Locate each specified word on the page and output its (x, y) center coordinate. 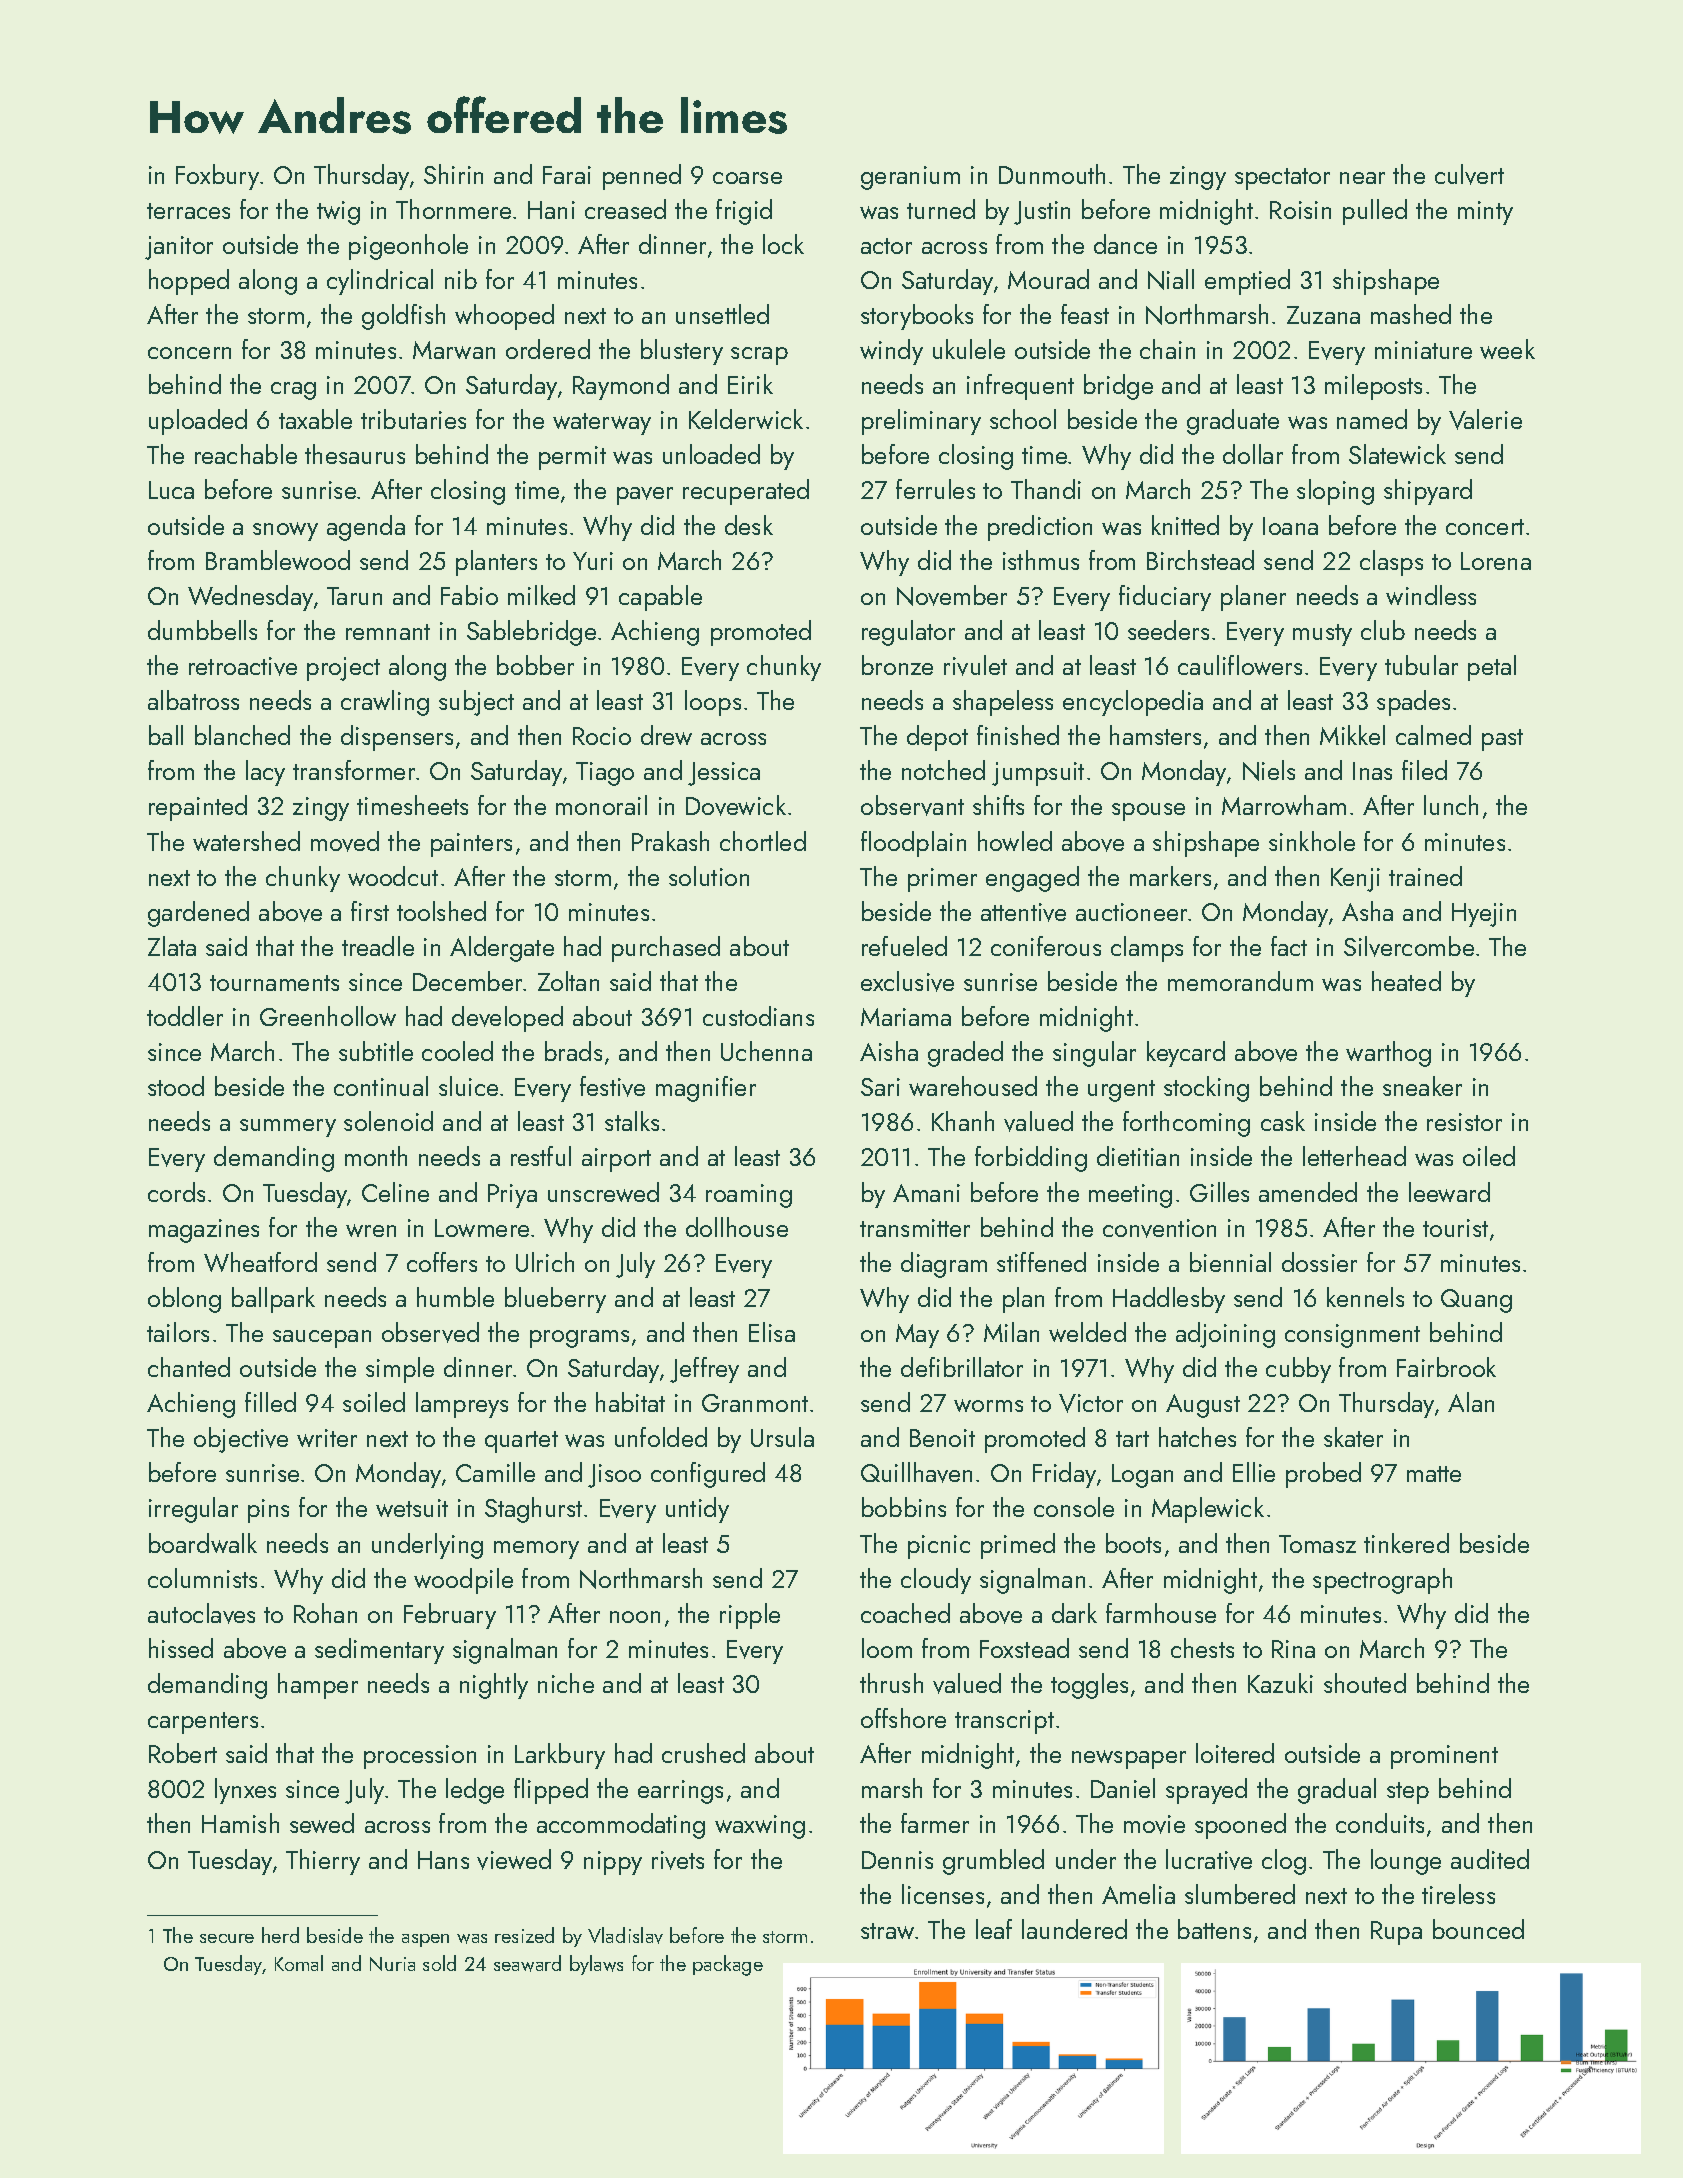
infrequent (1020, 387)
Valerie (1485, 419)
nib (461, 279)
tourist (1455, 1228)
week (1507, 349)
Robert (183, 1753)
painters (471, 845)
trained (1425, 876)
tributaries (413, 419)
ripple (750, 1616)
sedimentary (379, 1651)
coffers (442, 1262)
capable (660, 598)
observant (912, 805)
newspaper (1129, 1759)
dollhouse (737, 1227)
